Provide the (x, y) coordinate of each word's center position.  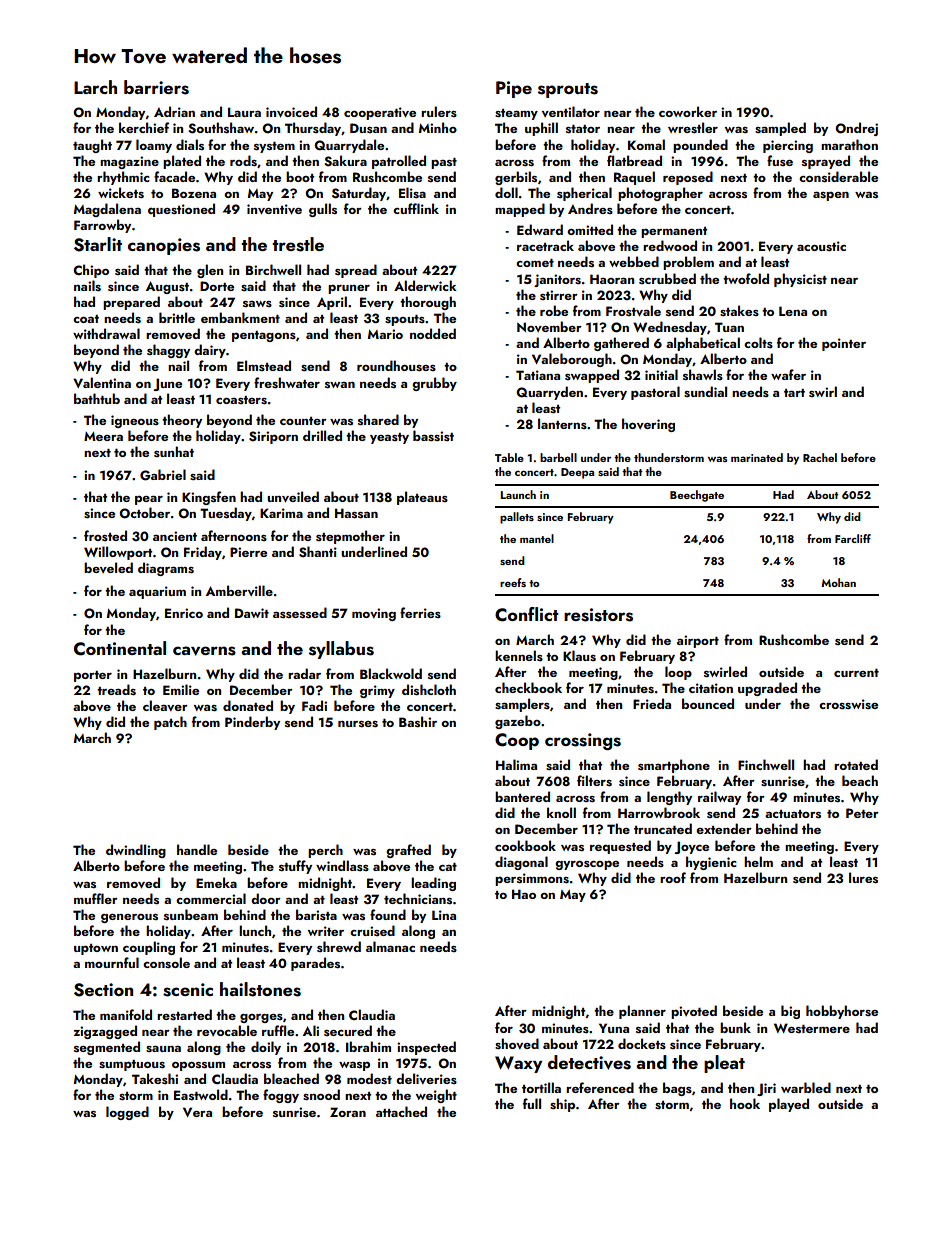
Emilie (181, 689)
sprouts (568, 90)
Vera (197, 1112)
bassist (433, 435)
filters (594, 780)
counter (303, 421)
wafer (788, 374)
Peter (862, 813)
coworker (688, 111)
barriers (156, 87)
